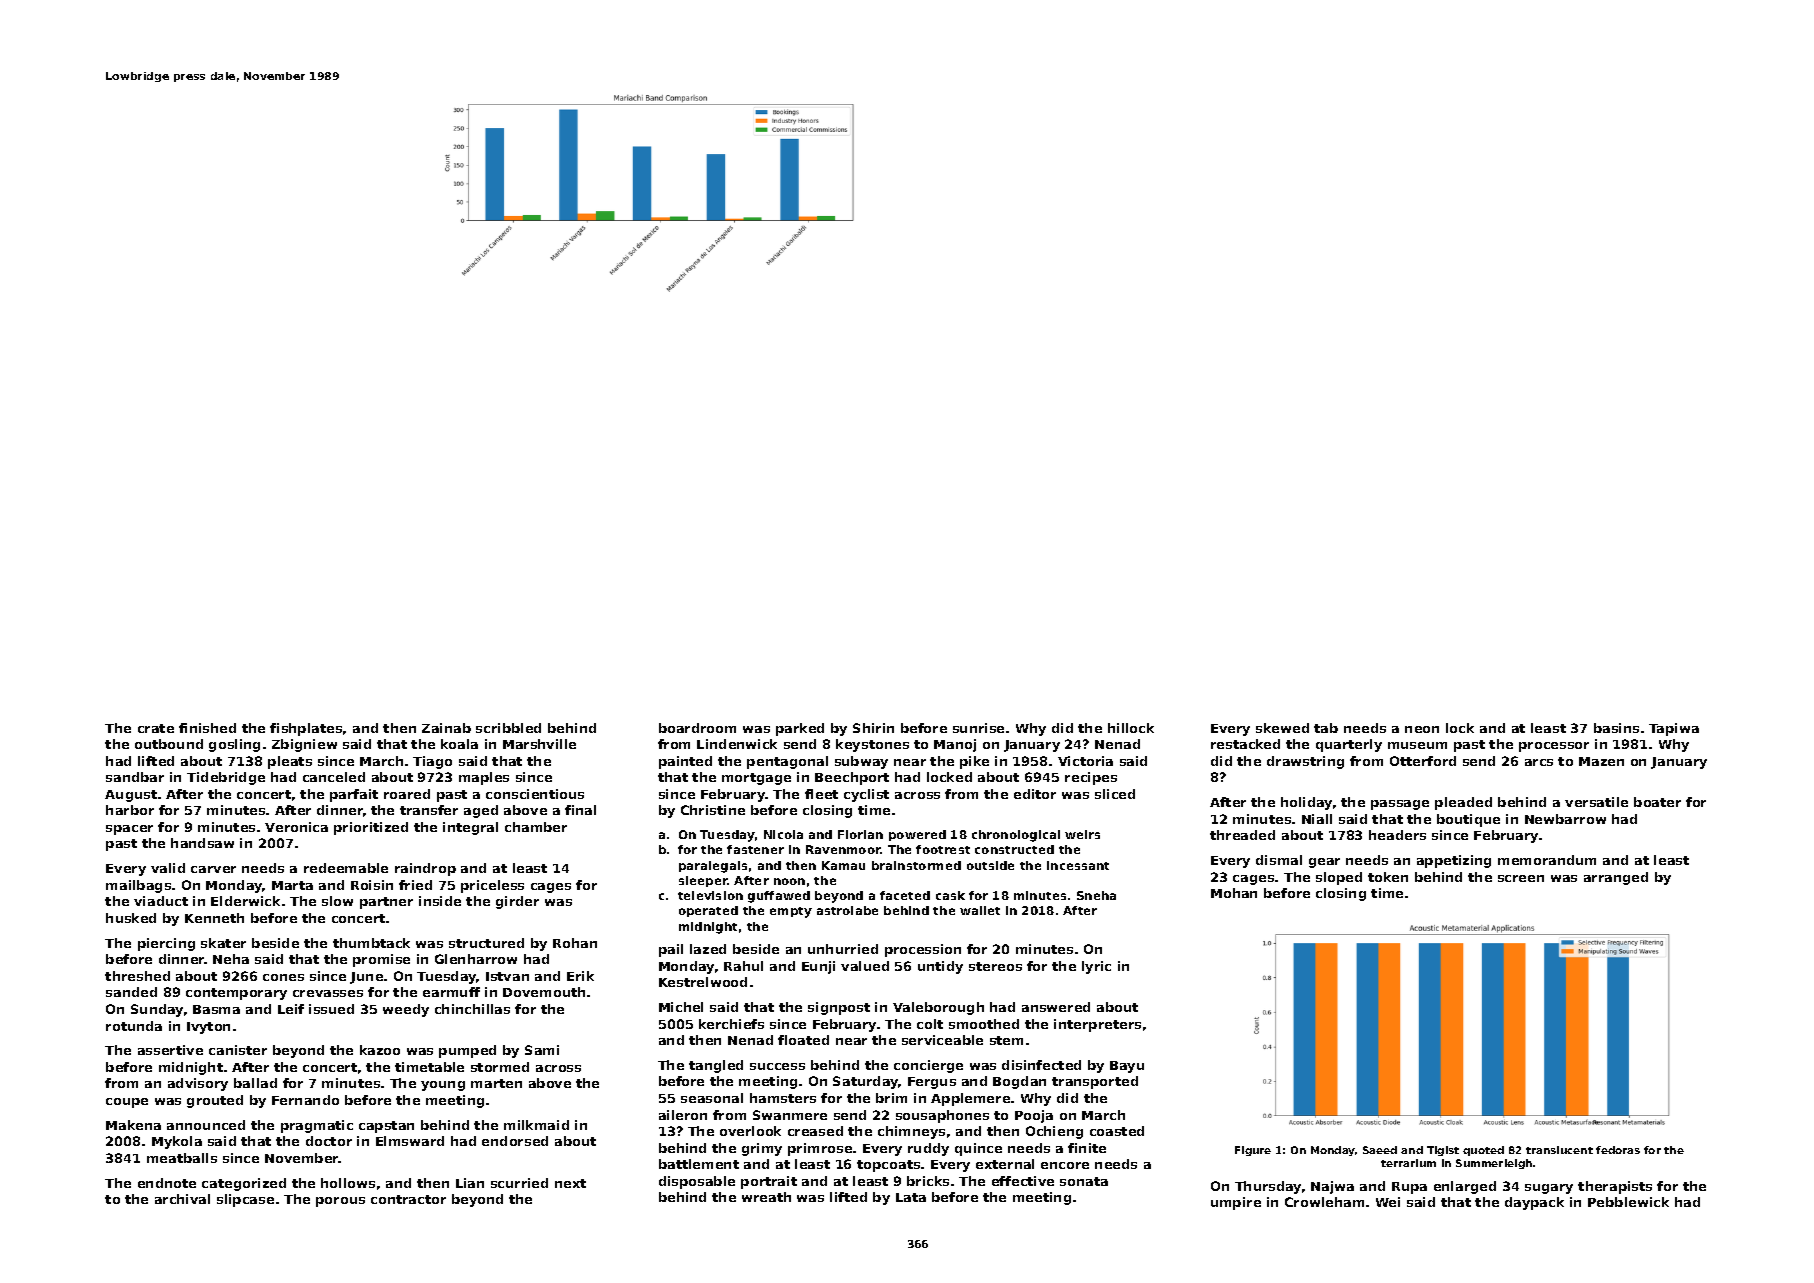 Image resolution: width=1814 pixels, height=1283 pixels. I want to click on processor, so click(1554, 747).
